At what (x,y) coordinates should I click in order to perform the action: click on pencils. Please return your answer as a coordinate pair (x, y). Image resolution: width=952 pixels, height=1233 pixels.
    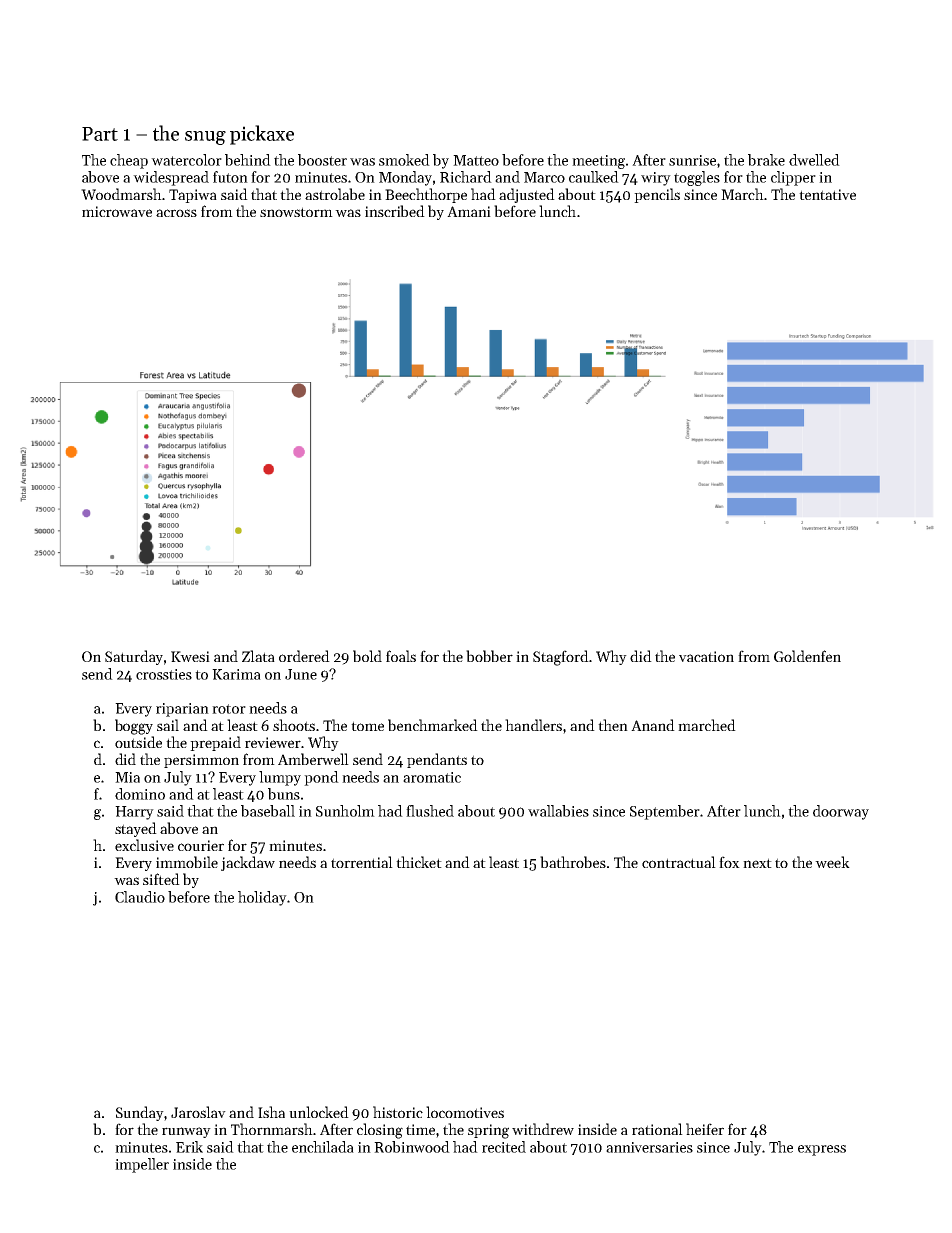
    Looking at the image, I should click on (657, 195).
